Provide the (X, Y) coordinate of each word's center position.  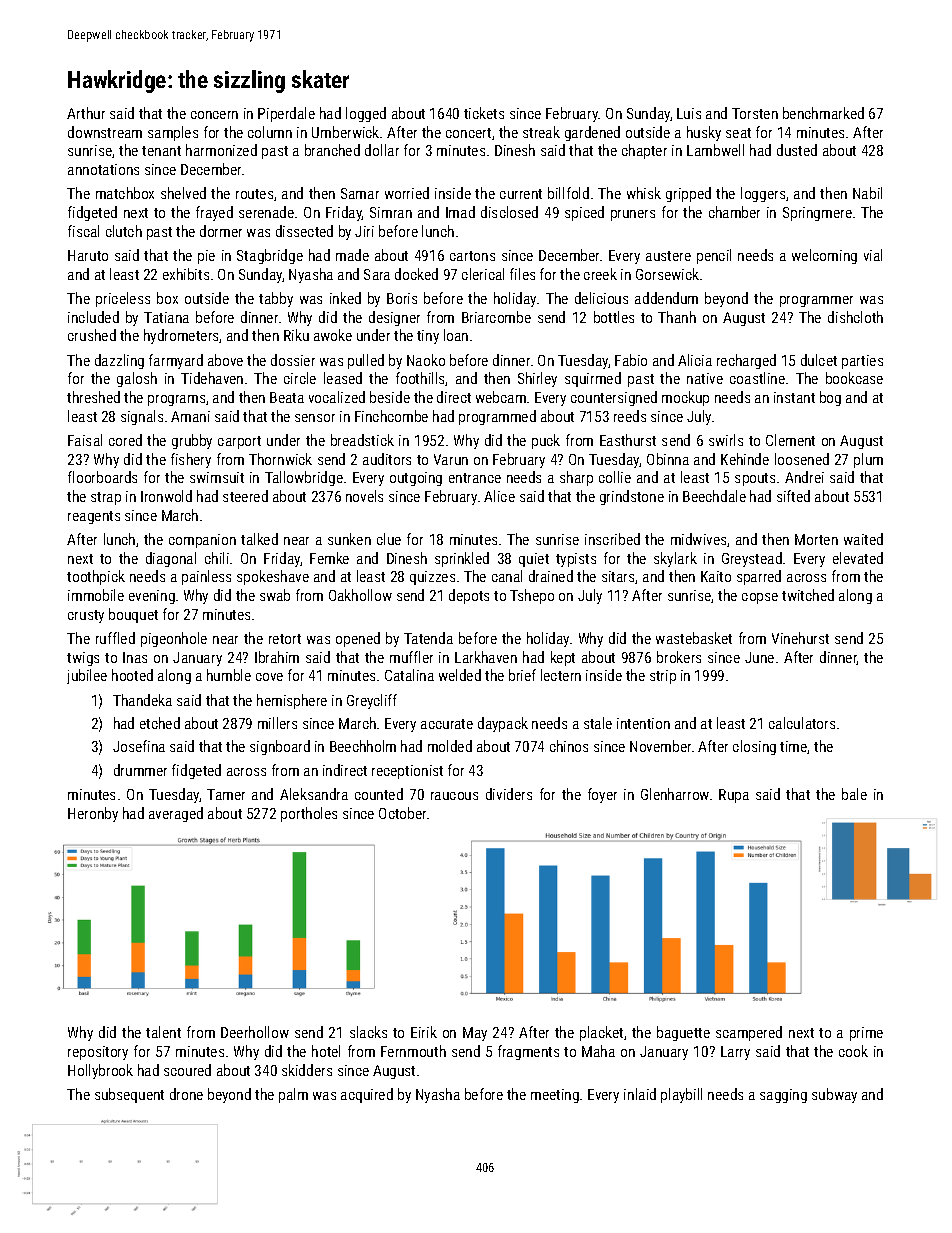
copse (760, 598)
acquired (367, 1095)
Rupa (734, 796)
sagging (783, 1096)
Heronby (93, 814)
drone (186, 1094)
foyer (602, 795)
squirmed (593, 379)
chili (217, 558)
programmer (816, 301)
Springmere (817, 214)
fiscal (83, 231)
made (352, 255)
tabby (276, 299)
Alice (499, 496)
